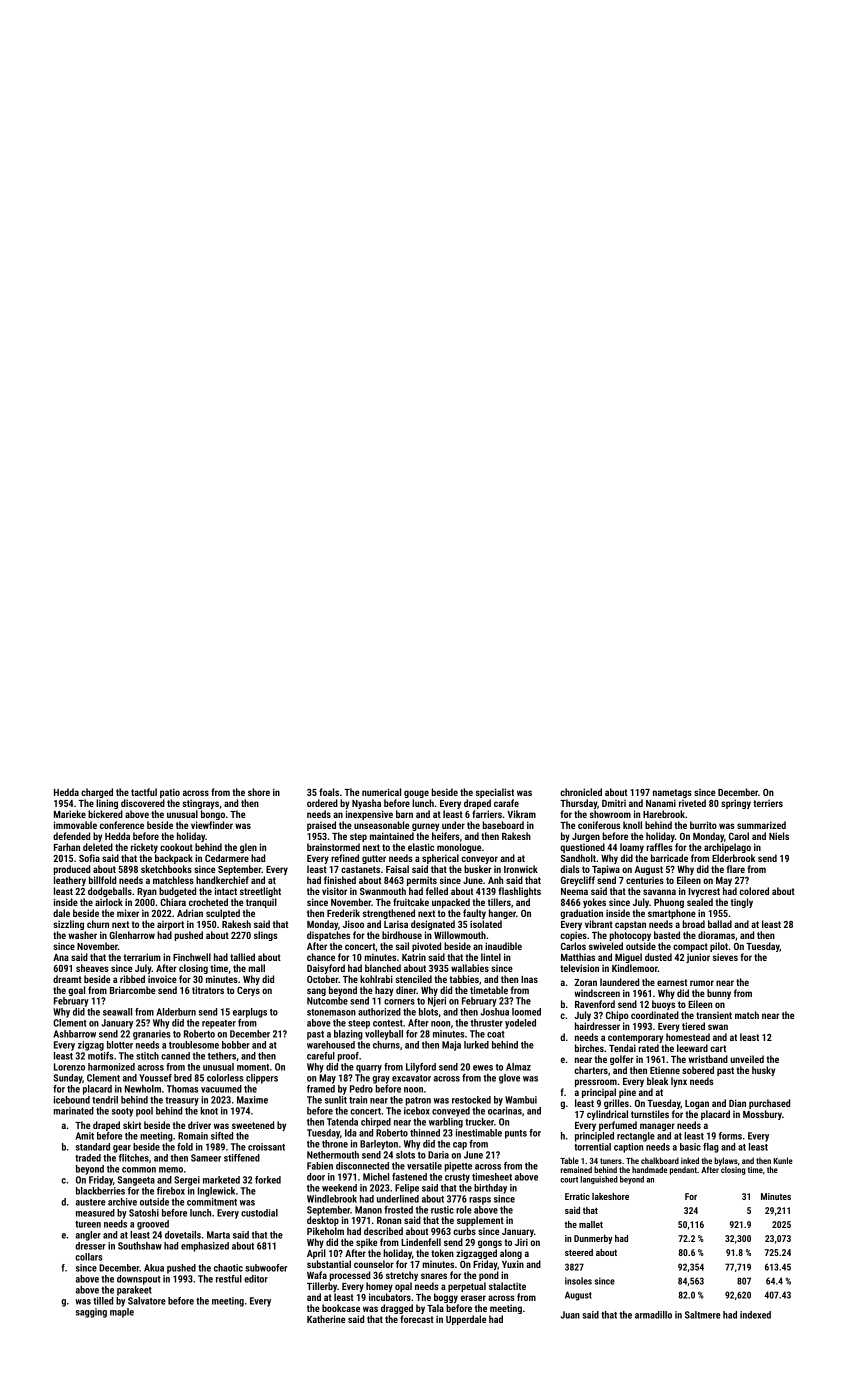  Describe the element at coordinates (411, 902) in the screenshot. I see `fruitcake` at that location.
